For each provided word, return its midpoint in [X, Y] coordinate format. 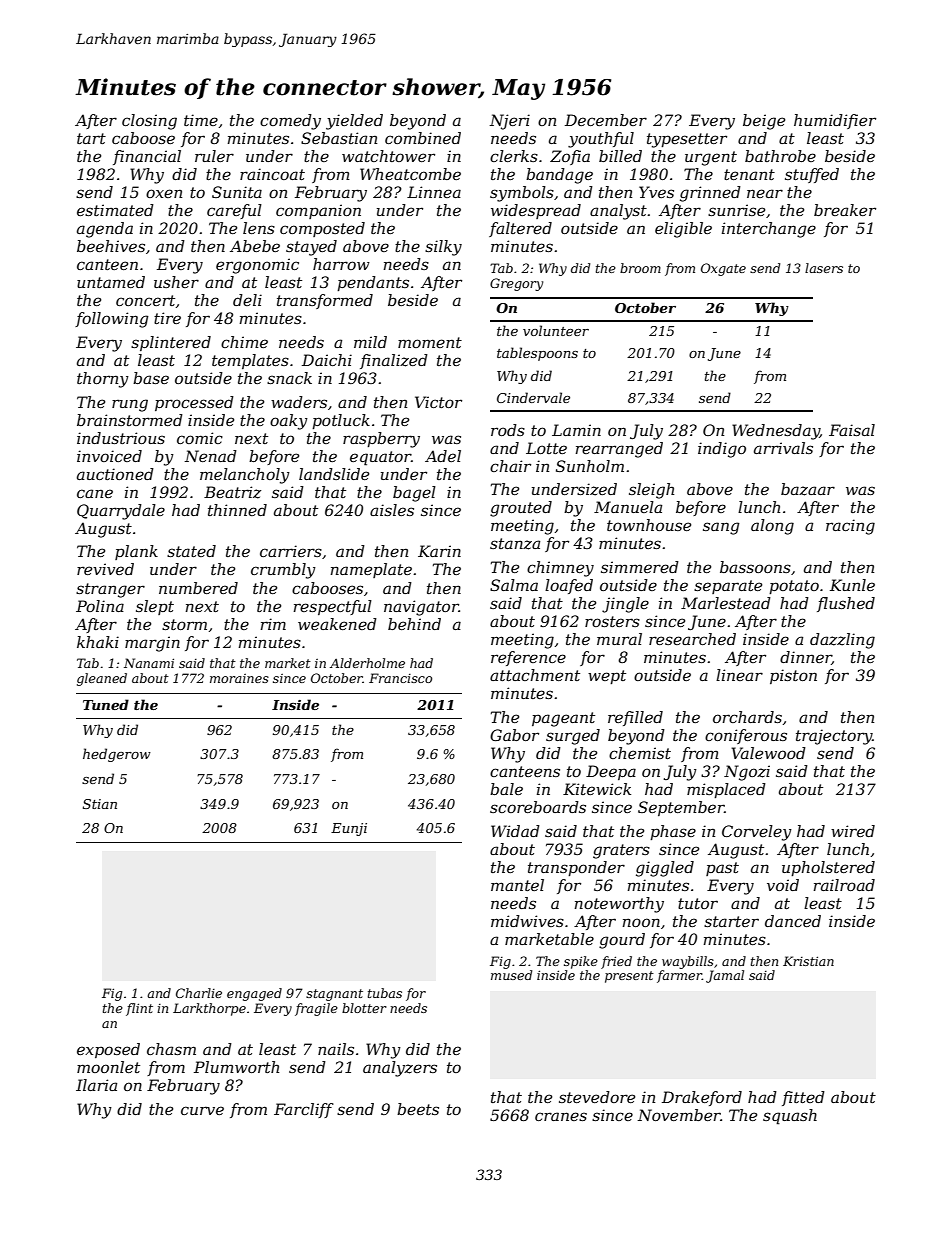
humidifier [835, 121]
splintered [171, 343]
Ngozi [747, 773]
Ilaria [96, 1085]
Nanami [149, 663]
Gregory [516, 284]
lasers [824, 268]
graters [621, 851]
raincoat [272, 174]
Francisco [400, 678]
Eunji [349, 829]
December [606, 120]
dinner [806, 658]
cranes [561, 1116]
